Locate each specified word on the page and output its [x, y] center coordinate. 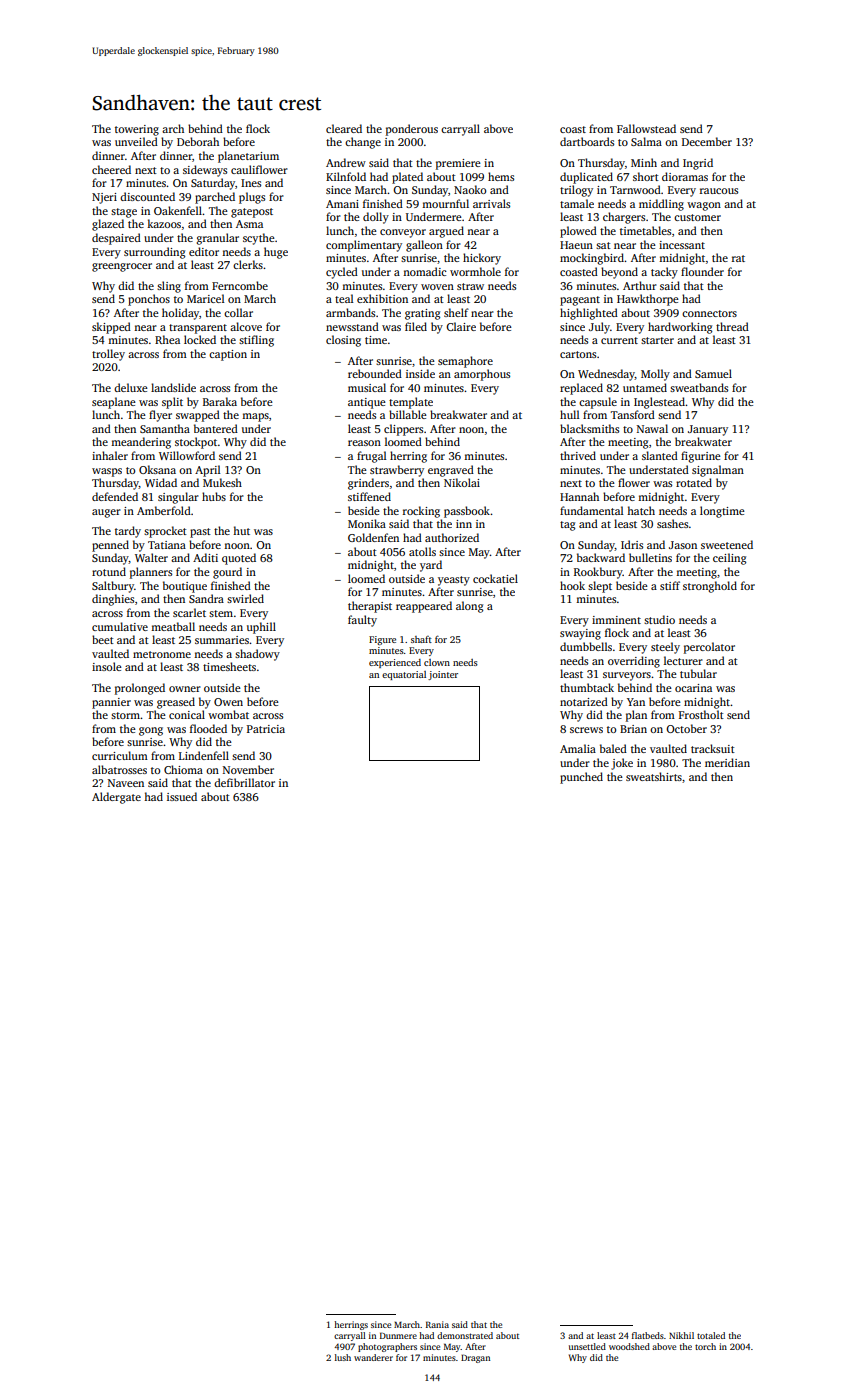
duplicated [586, 178]
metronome [162, 654]
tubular [698, 673]
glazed [108, 225]
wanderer [373, 1357]
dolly [376, 218]
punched [581, 778]
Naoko [470, 189]
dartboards [587, 141]
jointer [443, 675]
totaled [711, 1335]
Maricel [206, 298]
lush [343, 1357]
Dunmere [398, 1335]
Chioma [183, 769]
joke [622, 764]
